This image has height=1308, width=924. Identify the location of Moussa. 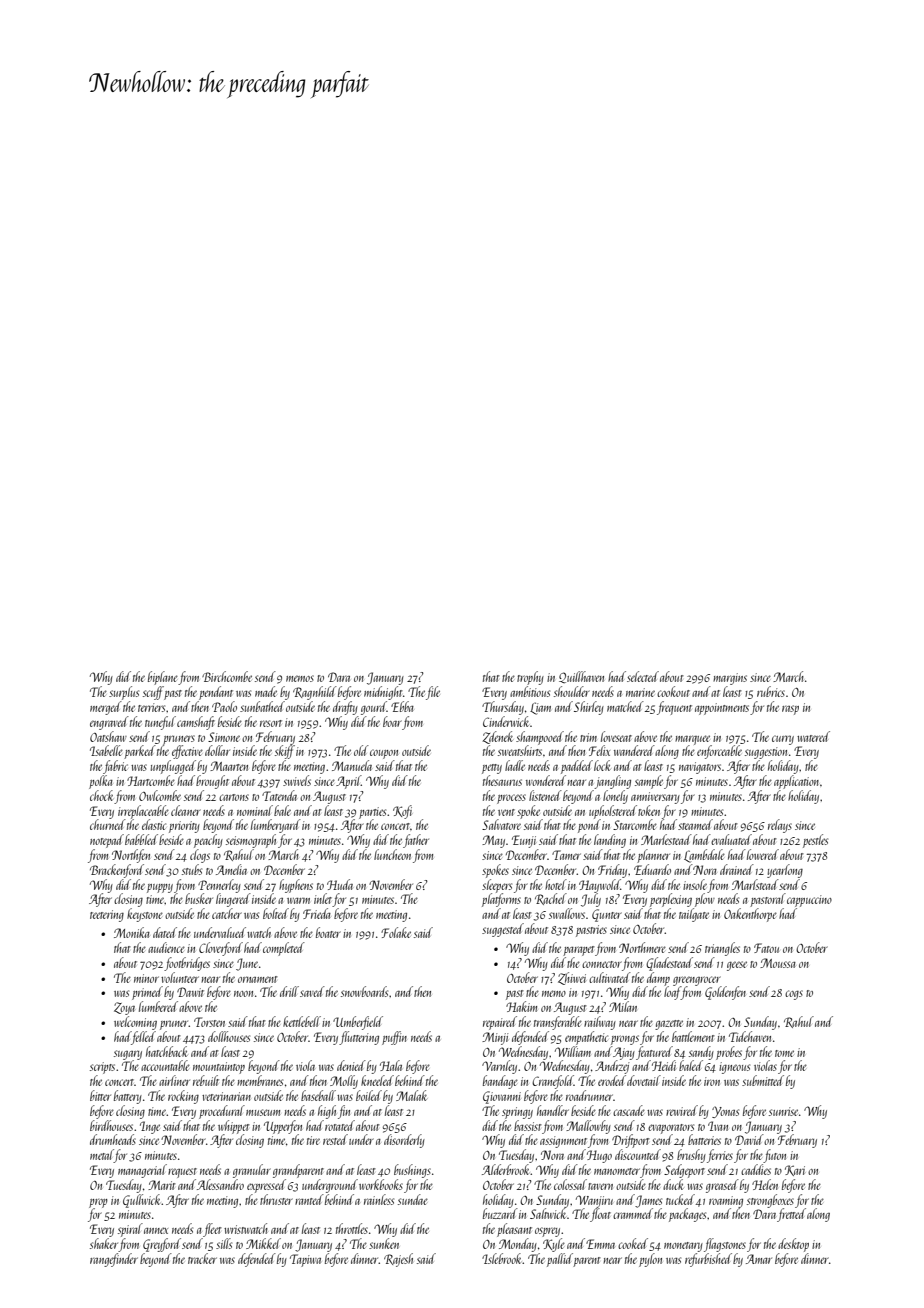
(778, 963).
